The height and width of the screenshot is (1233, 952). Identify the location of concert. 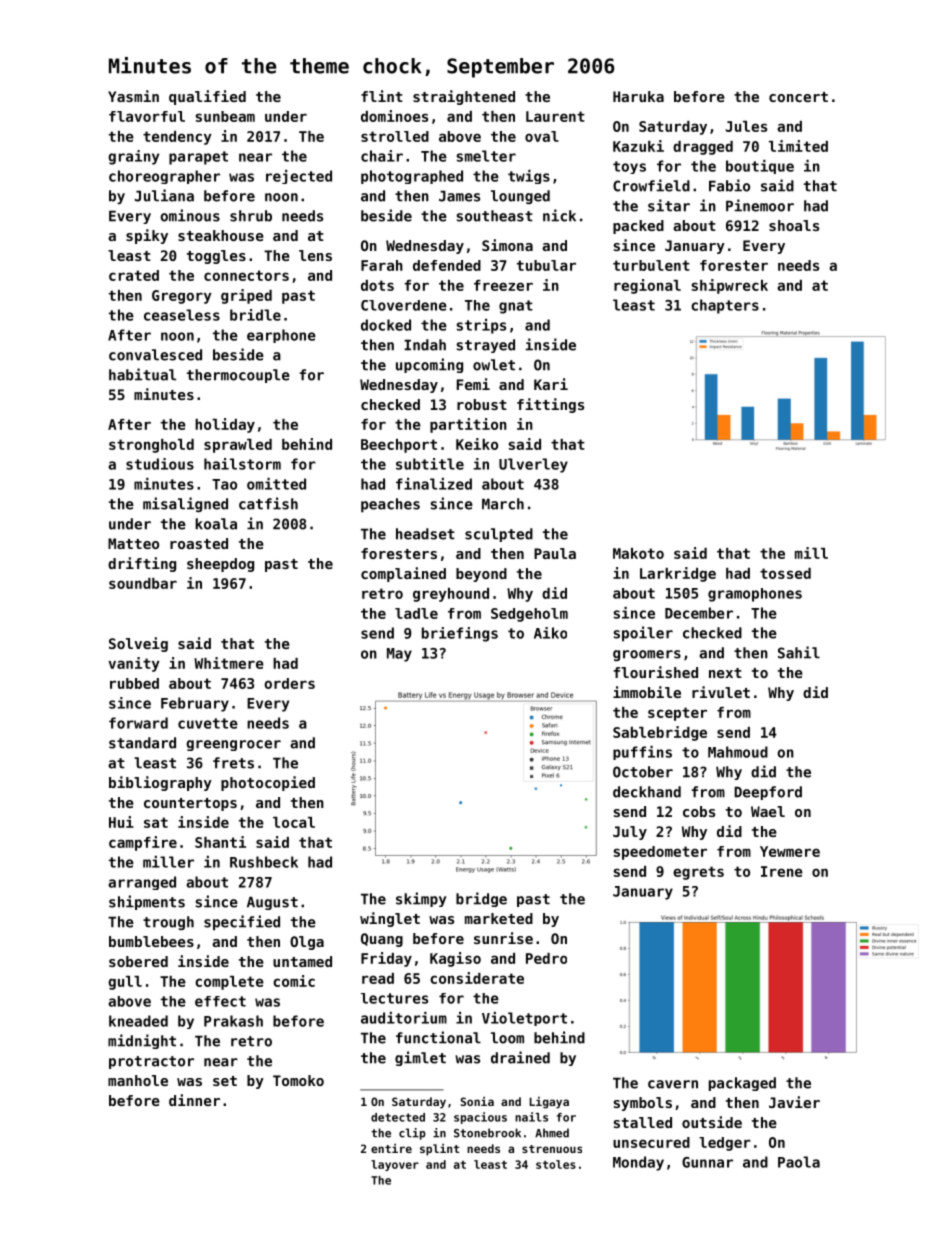
(798, 97).
